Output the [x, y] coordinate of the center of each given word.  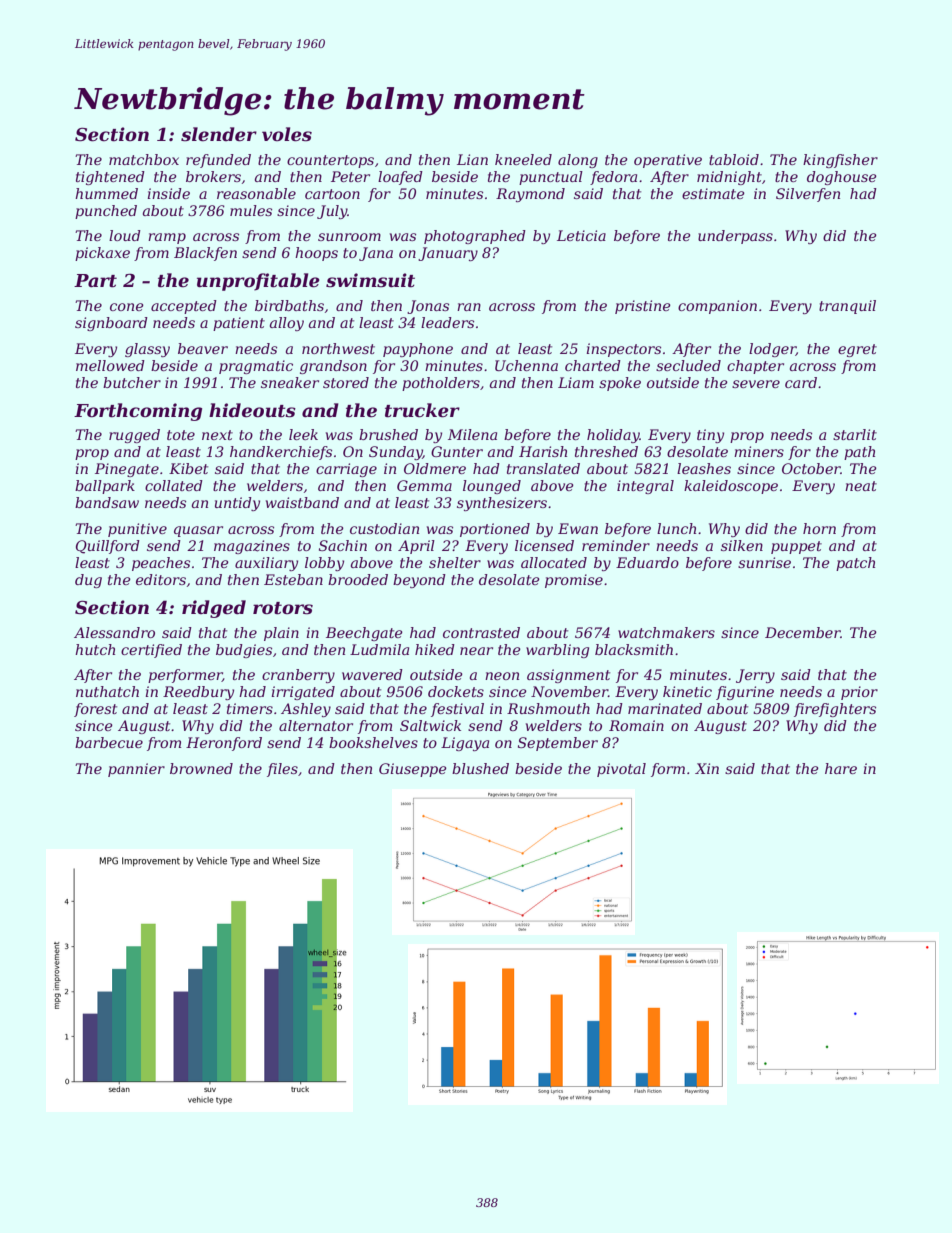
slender [219, 134]
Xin [707, 768]
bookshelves [373, 742]
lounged [492, 487]
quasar [198, 531]
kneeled [523, 159]
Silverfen [808, 195]
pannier [136, 770]
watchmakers [666, 632]
